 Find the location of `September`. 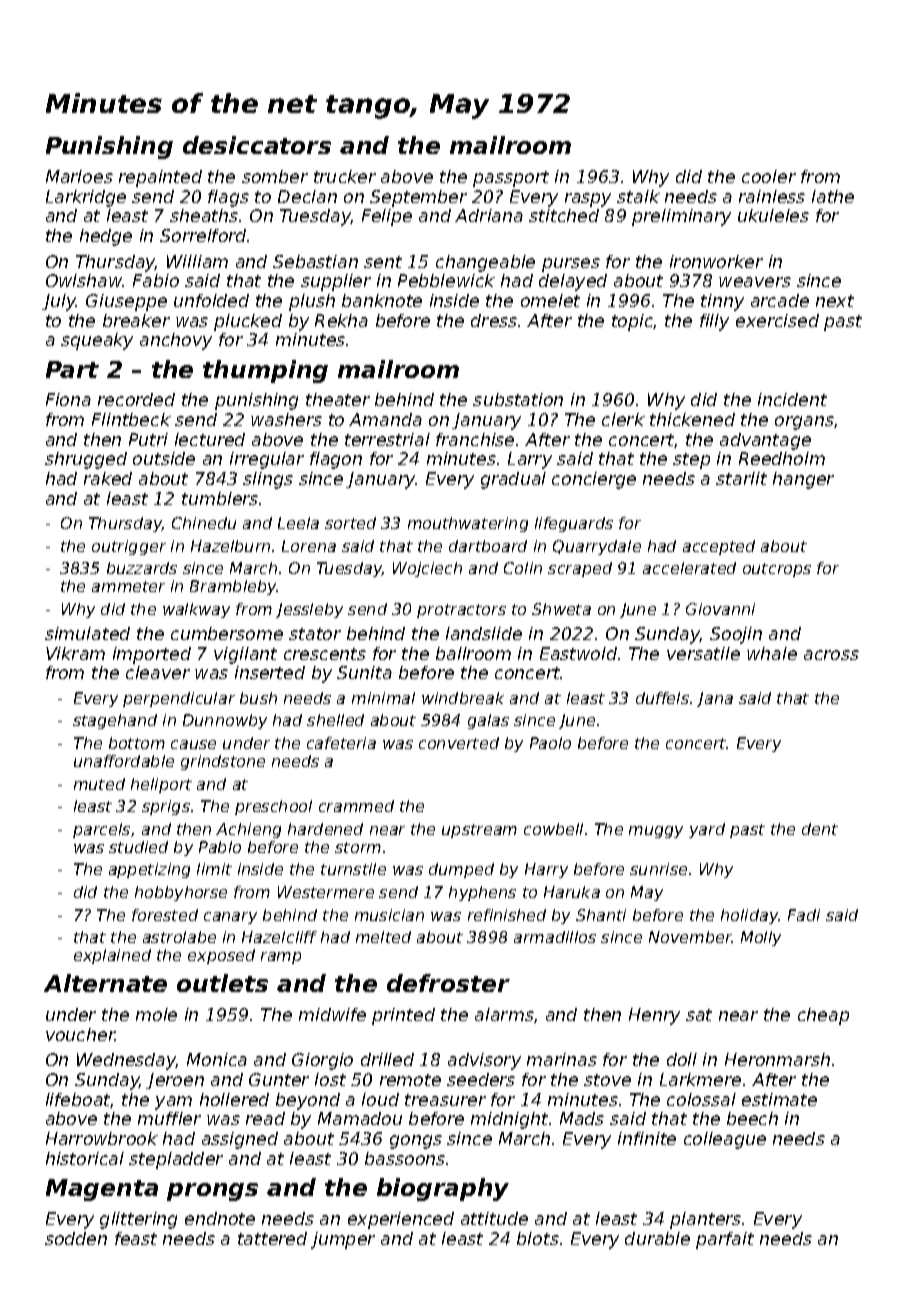

September is located at coordinates (418, 198).
